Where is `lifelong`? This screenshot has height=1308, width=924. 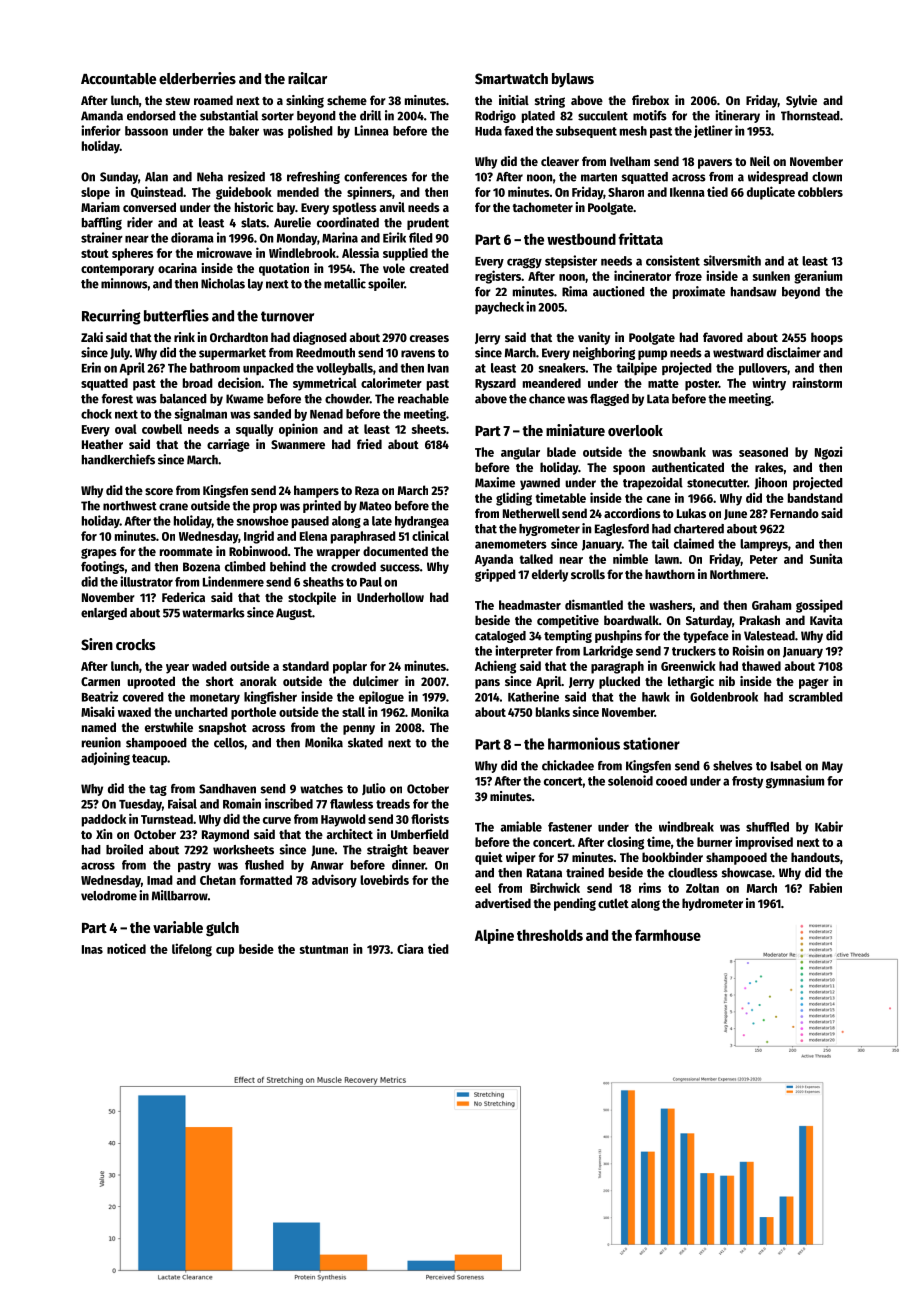 lifelong is located at coordinates (192, 950).
